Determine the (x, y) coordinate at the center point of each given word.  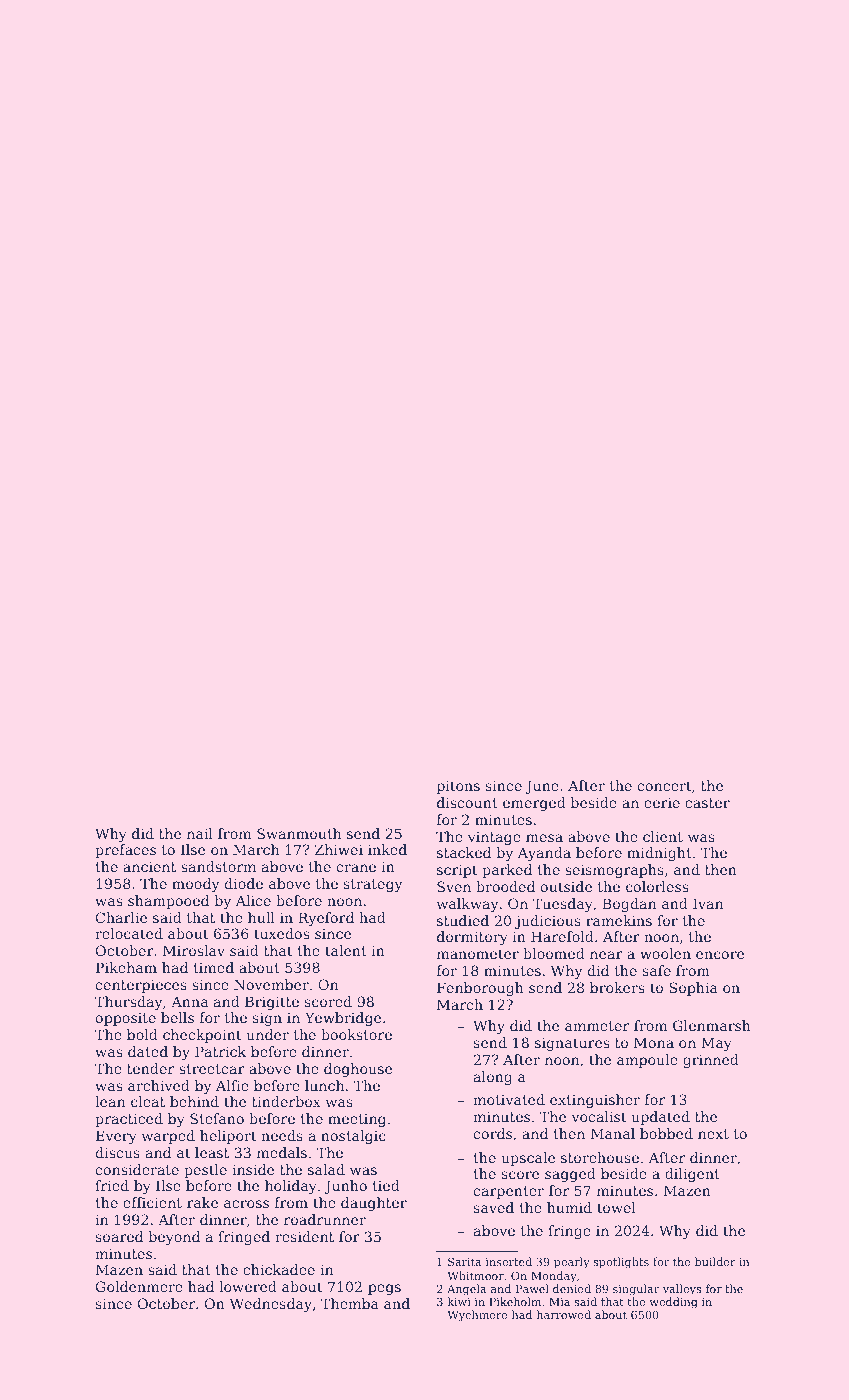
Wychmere (477, 1316)
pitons (458, 787)
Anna (189, 1001)
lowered (248, 1286)
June (542, 787)
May (716, 1044)
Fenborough (480, 989)
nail (200, 833)
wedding (673, 1303)
